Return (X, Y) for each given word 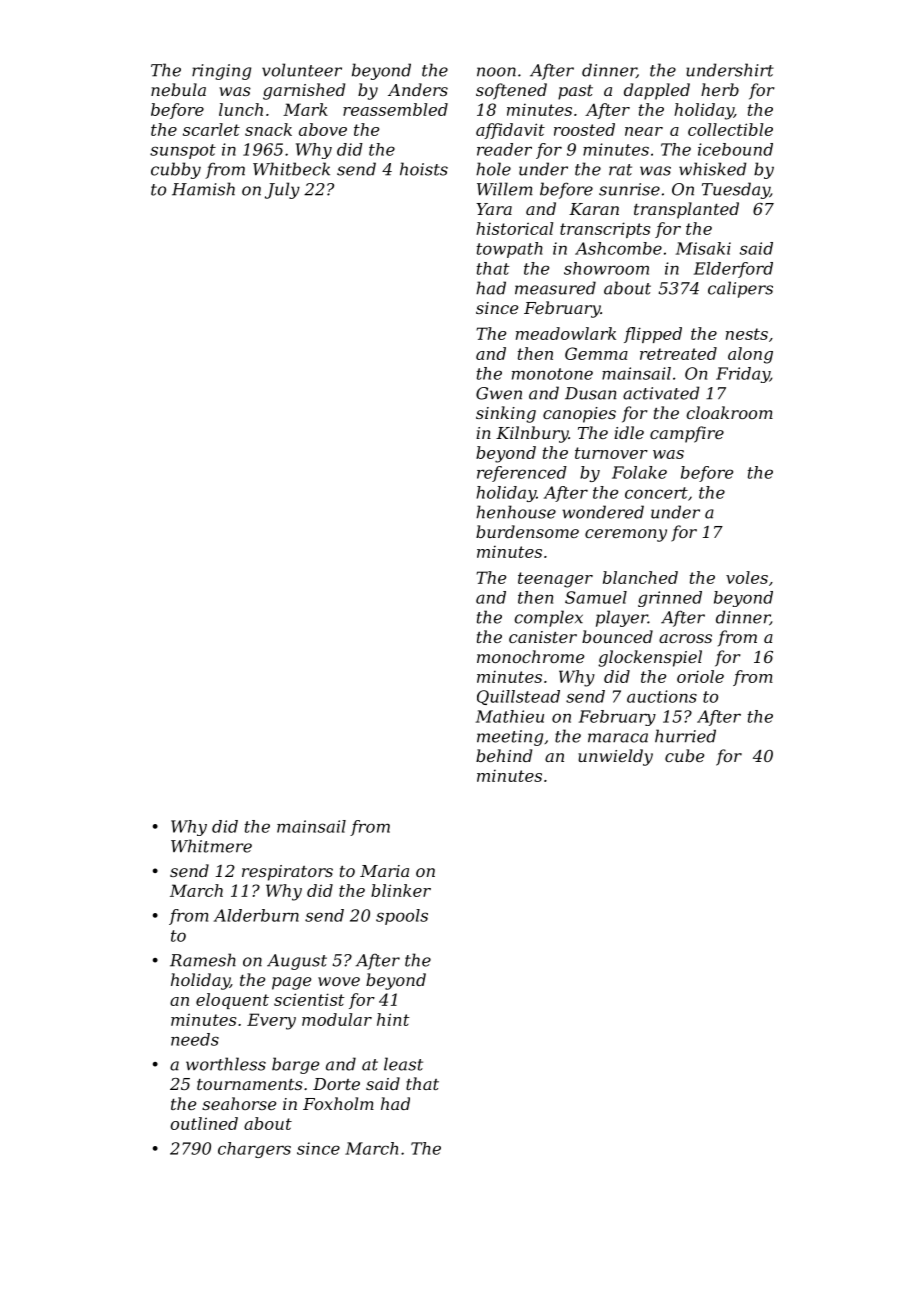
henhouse (516, 512)
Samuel (596, 597)
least (403, 1064)
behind (504, 755)
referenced (522, 474)
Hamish (203, 189)
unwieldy (615, 757)
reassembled (395, 109)
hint (393, 1019)
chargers (254, 1150)
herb (720, 89)
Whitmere (211, 846)
